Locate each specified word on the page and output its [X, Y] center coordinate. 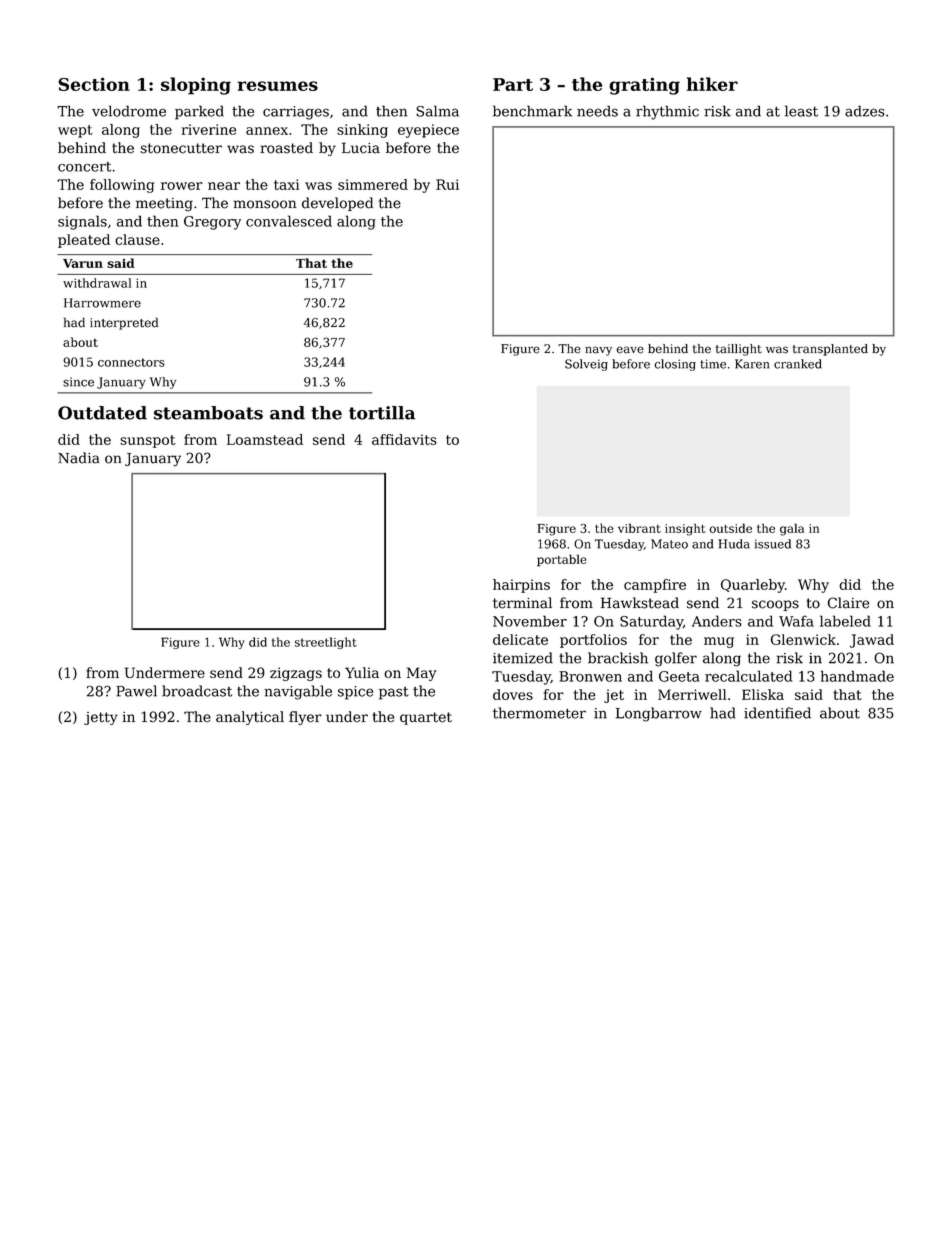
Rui [447, 184]
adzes [865, 111]
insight [685, 529]
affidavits [404, 439]
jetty [101, 718]
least [801, 111]
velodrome [129, 111]
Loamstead [265, 439]
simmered [373, 184]
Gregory [212, 223]
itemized [523, 658]
